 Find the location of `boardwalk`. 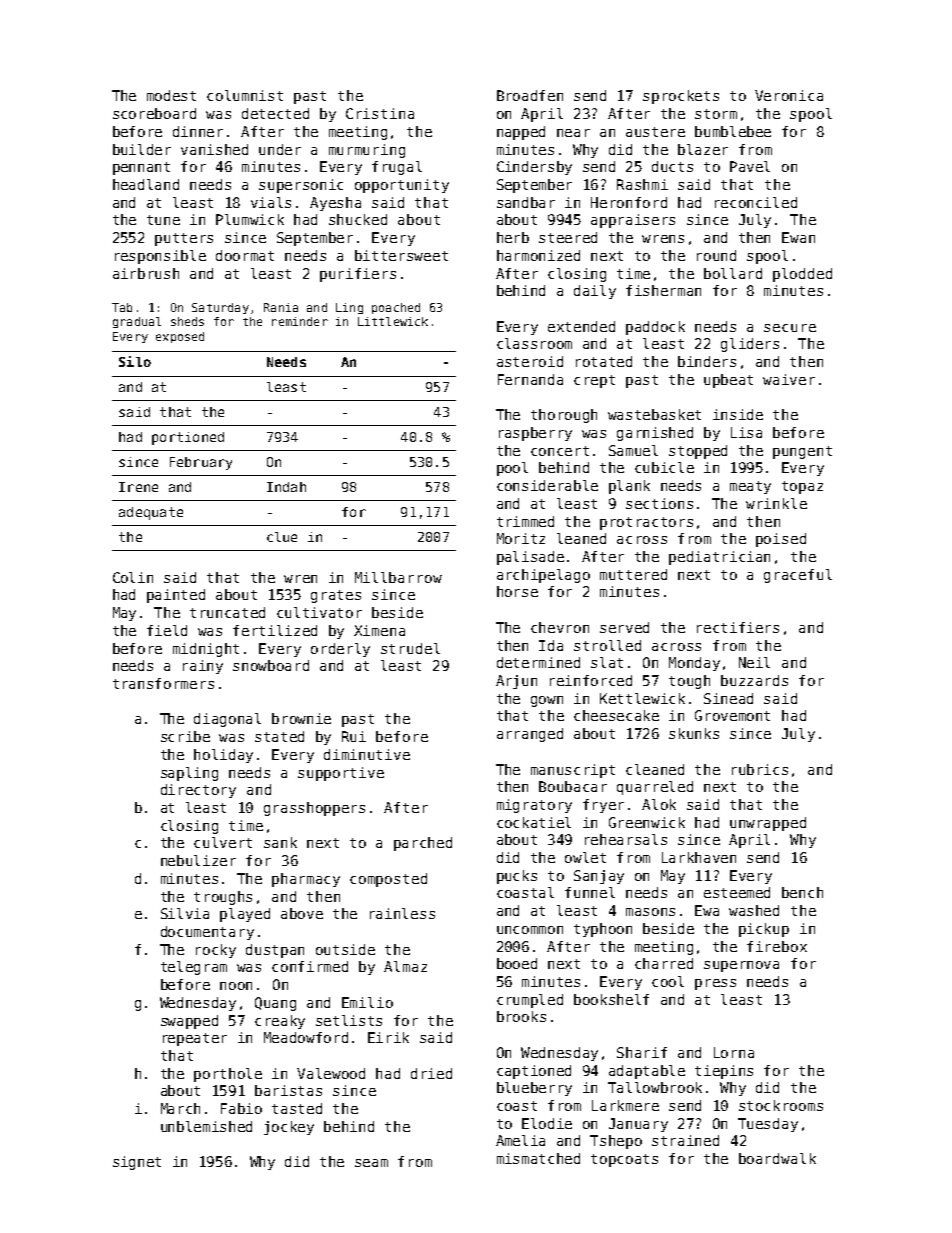

boardwalk is located at coordinates (777, 1158).
